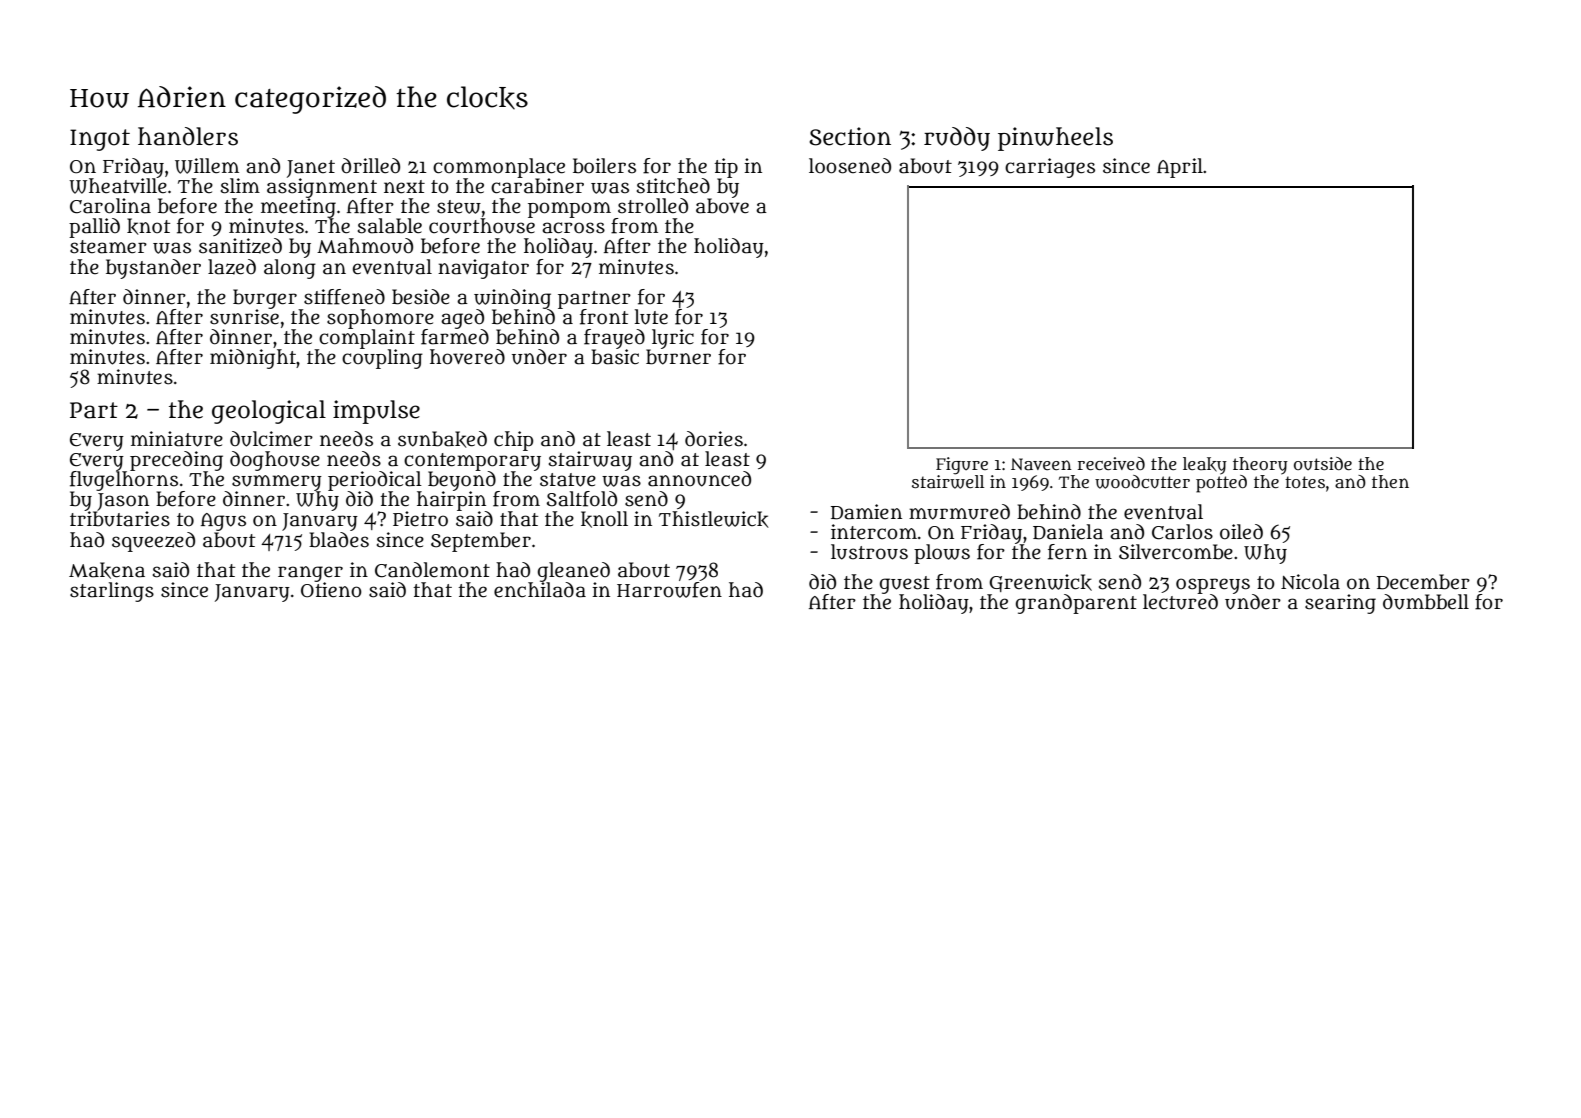 The width and height of the screenshot is (1581, 1118). I want to click on April, so click(1180, 168).
